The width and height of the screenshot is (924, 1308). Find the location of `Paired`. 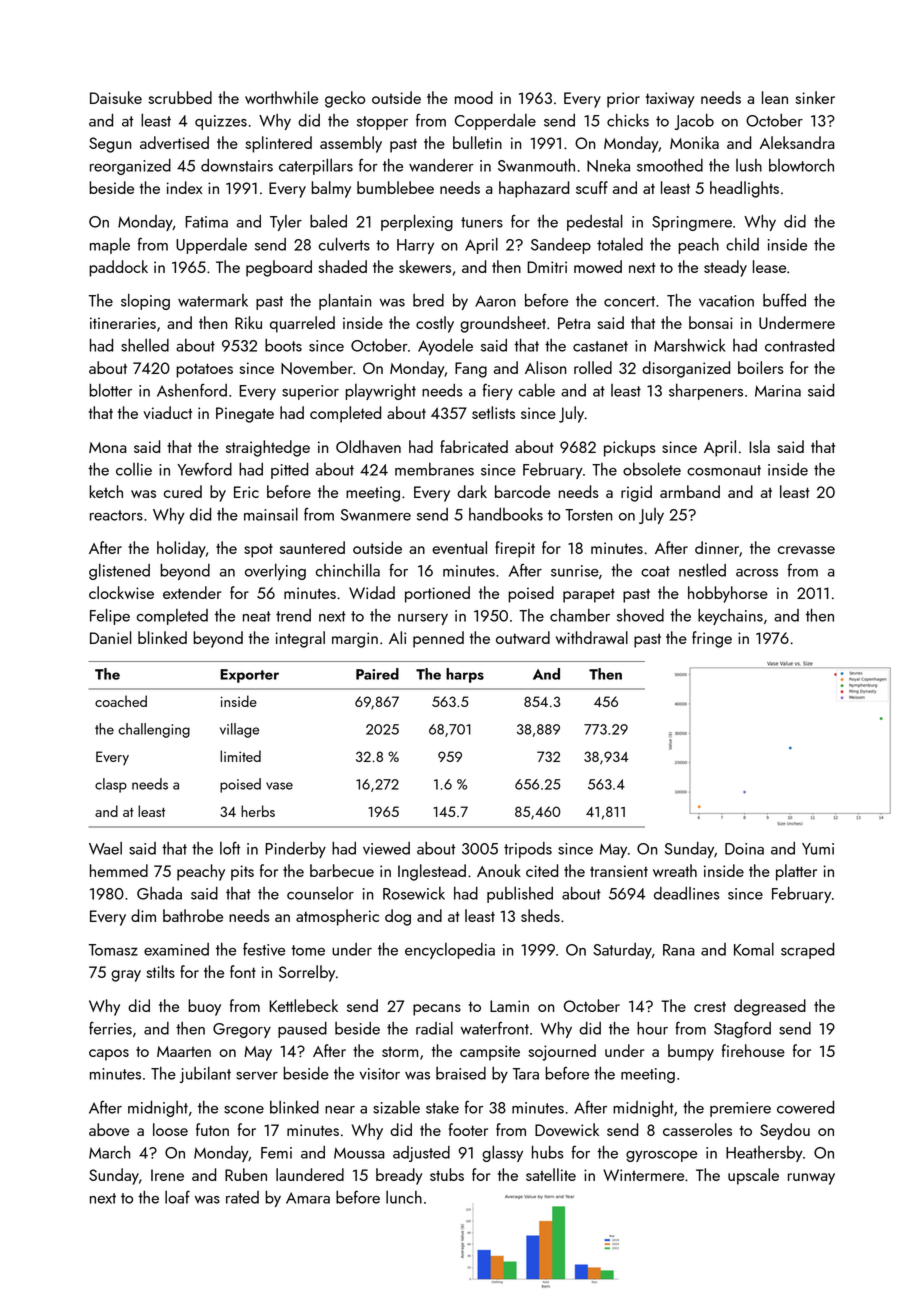

Paired is located at coordinates (377, 674).
